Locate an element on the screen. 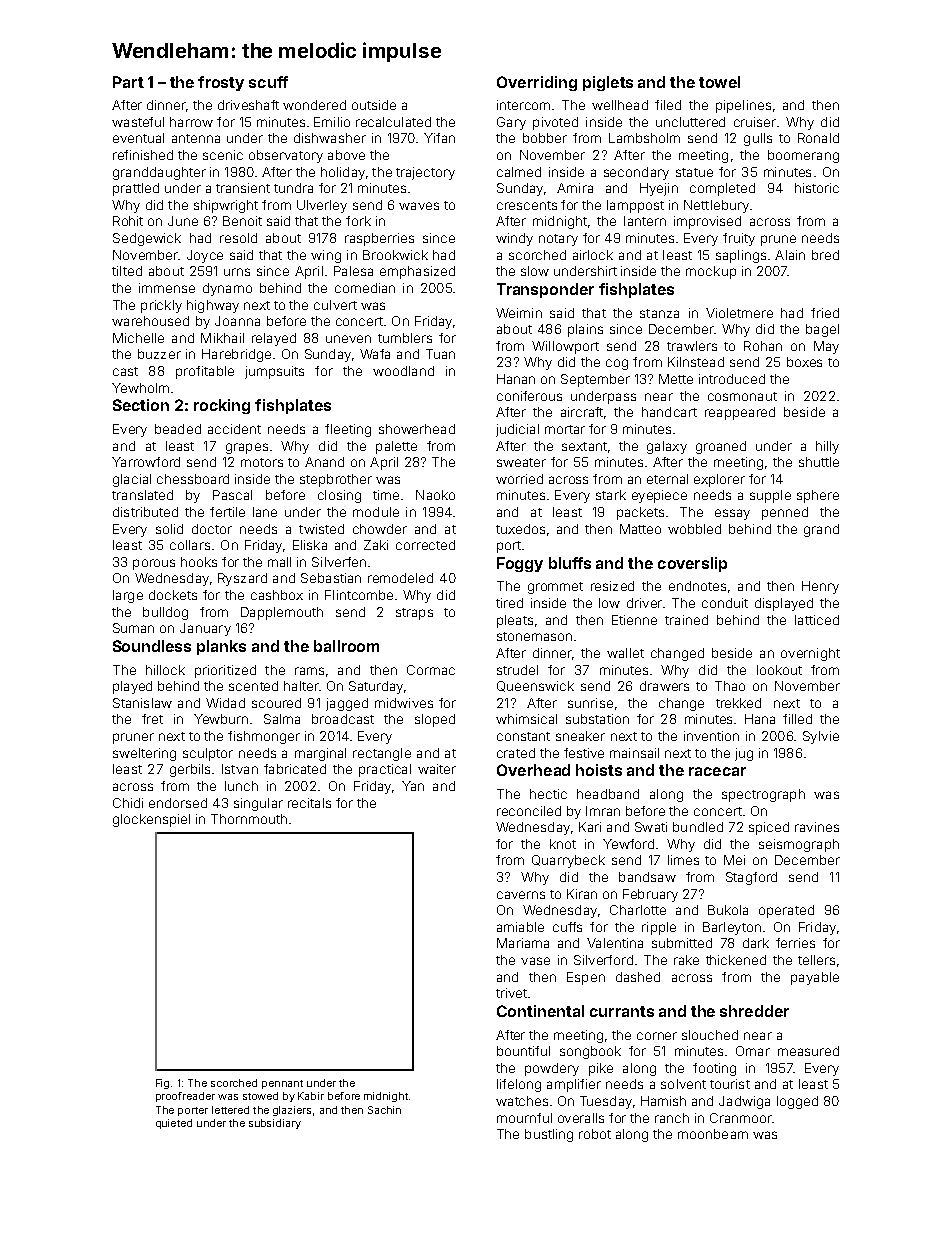 This screenshot has width=952, height=1233. Quarrybeck is located at coordinates (568, 861).
